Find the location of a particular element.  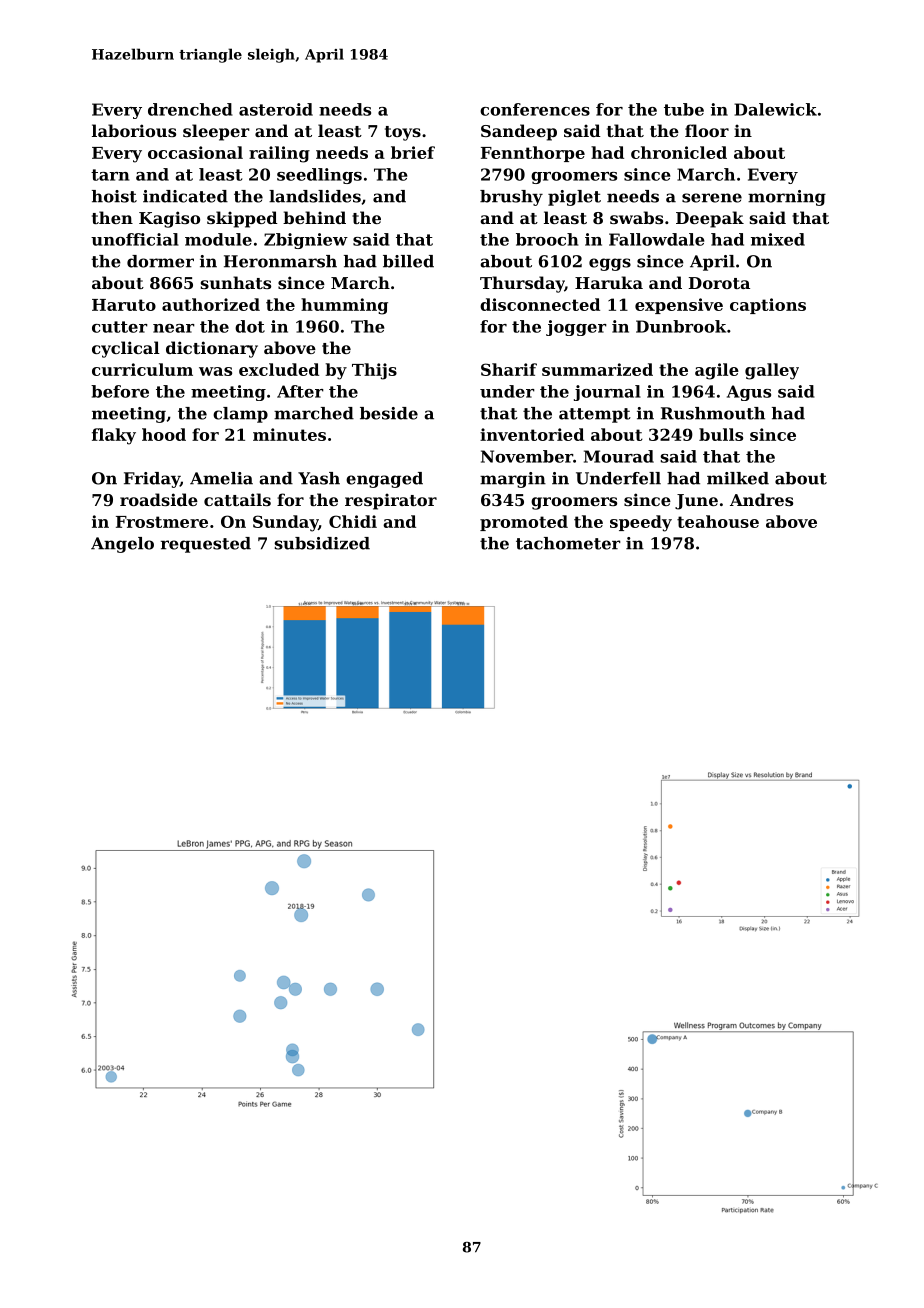

captions is located at coordinates (768, 306).
